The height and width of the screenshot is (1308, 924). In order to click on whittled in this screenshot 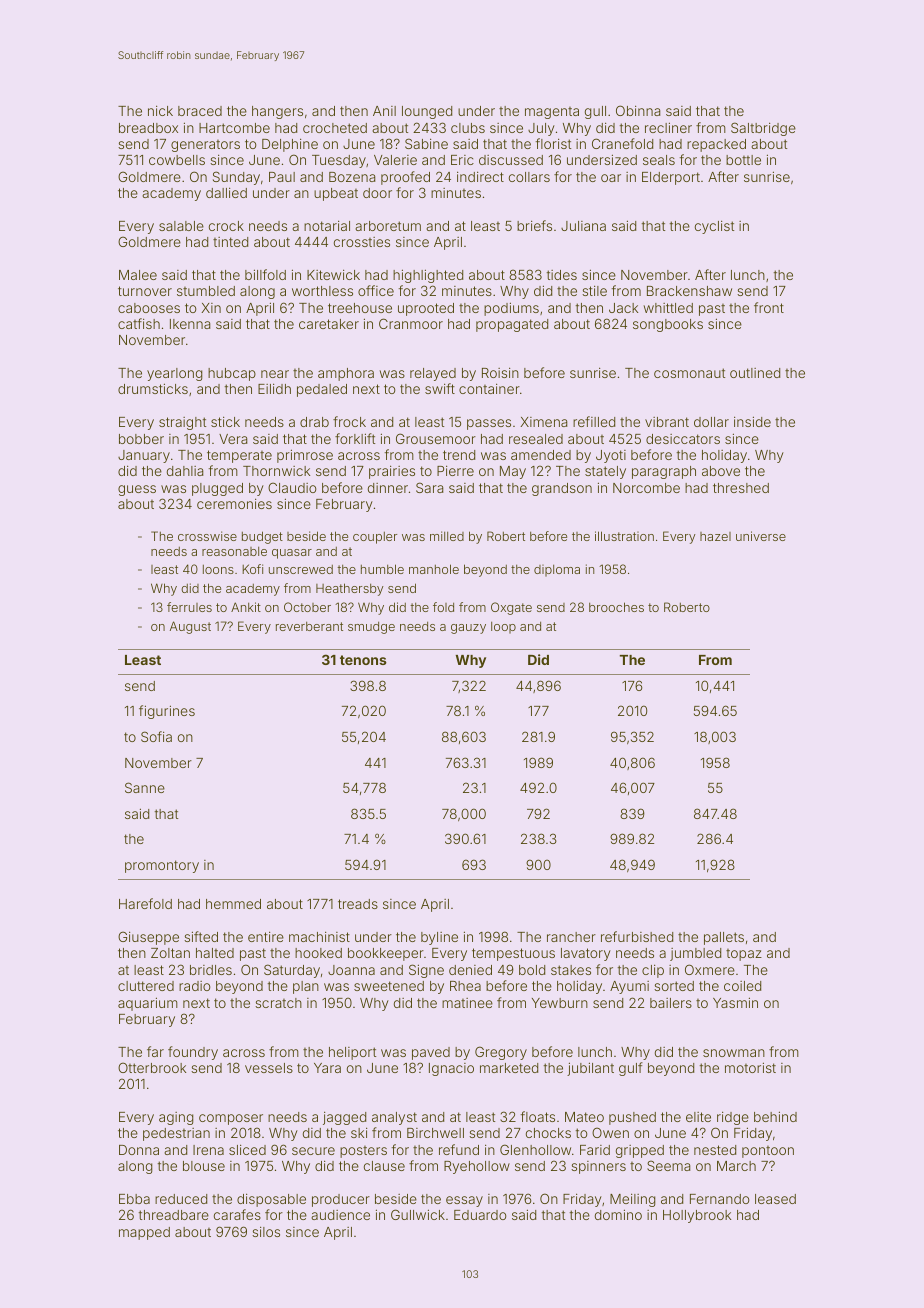, I will do `click(668, 308)`.
